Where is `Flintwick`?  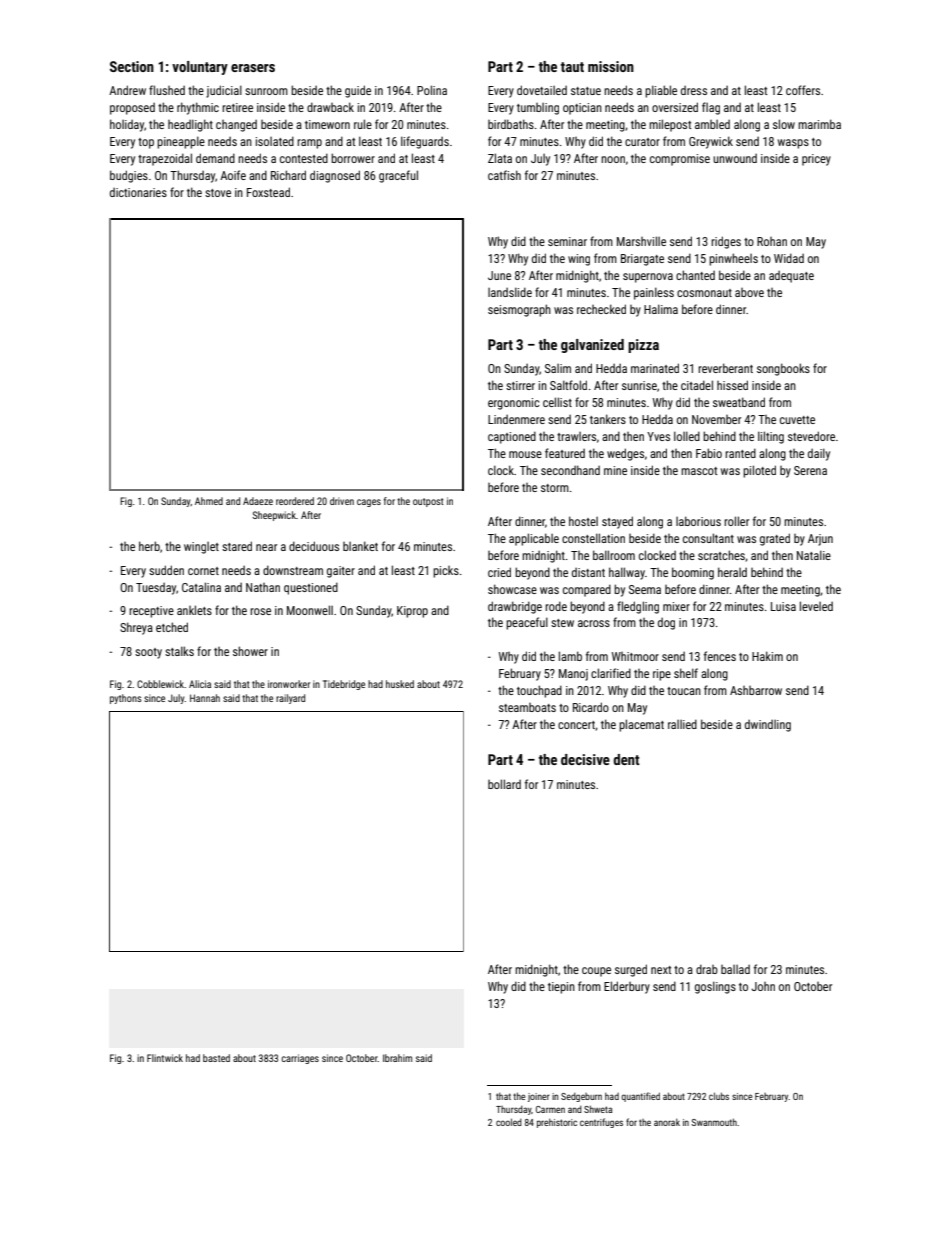 Flintwick is located at coordinates (165, 1058).
